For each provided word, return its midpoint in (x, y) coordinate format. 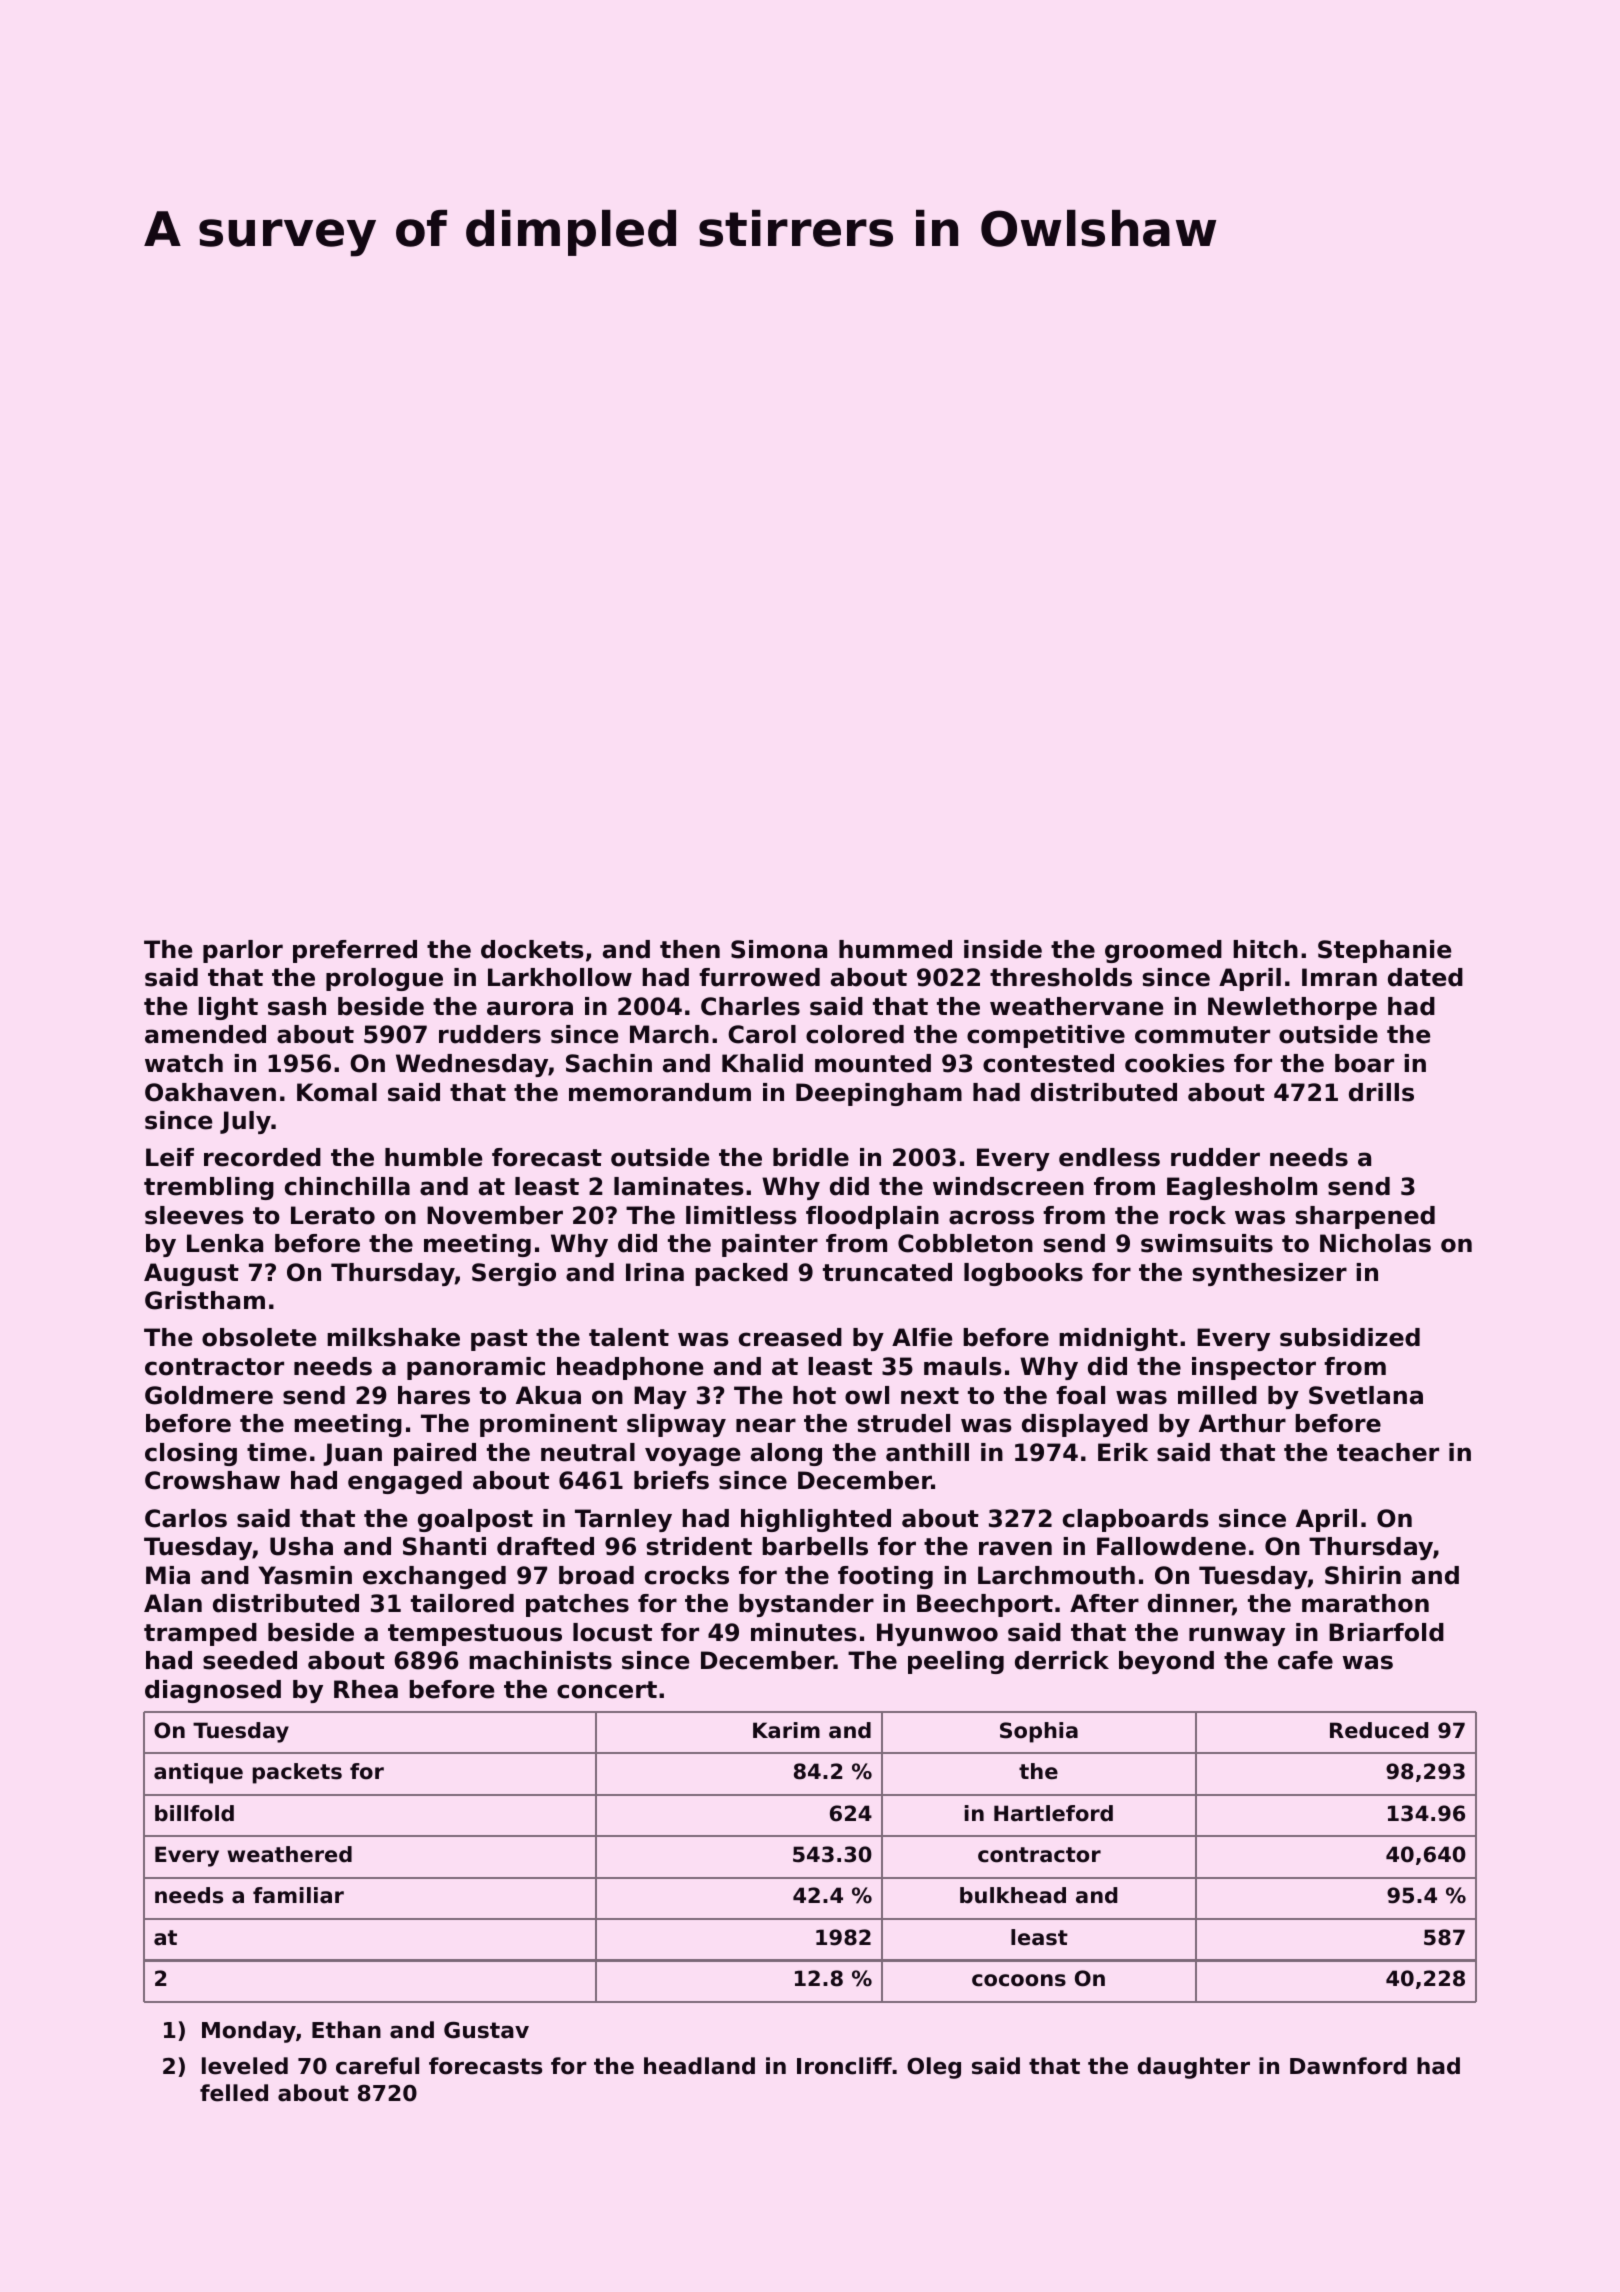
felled (234, 2093)
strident (699, 1546)
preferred (355, 951)
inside (1003, 949)
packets (297, 1773)
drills (1381, 1092)
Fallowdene (1171, 1546)
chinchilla (347, 1186)
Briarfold (1386, 1632)
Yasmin (305, 1575)
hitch (1265, 949)
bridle (811, 1157)
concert (607, 1690)
